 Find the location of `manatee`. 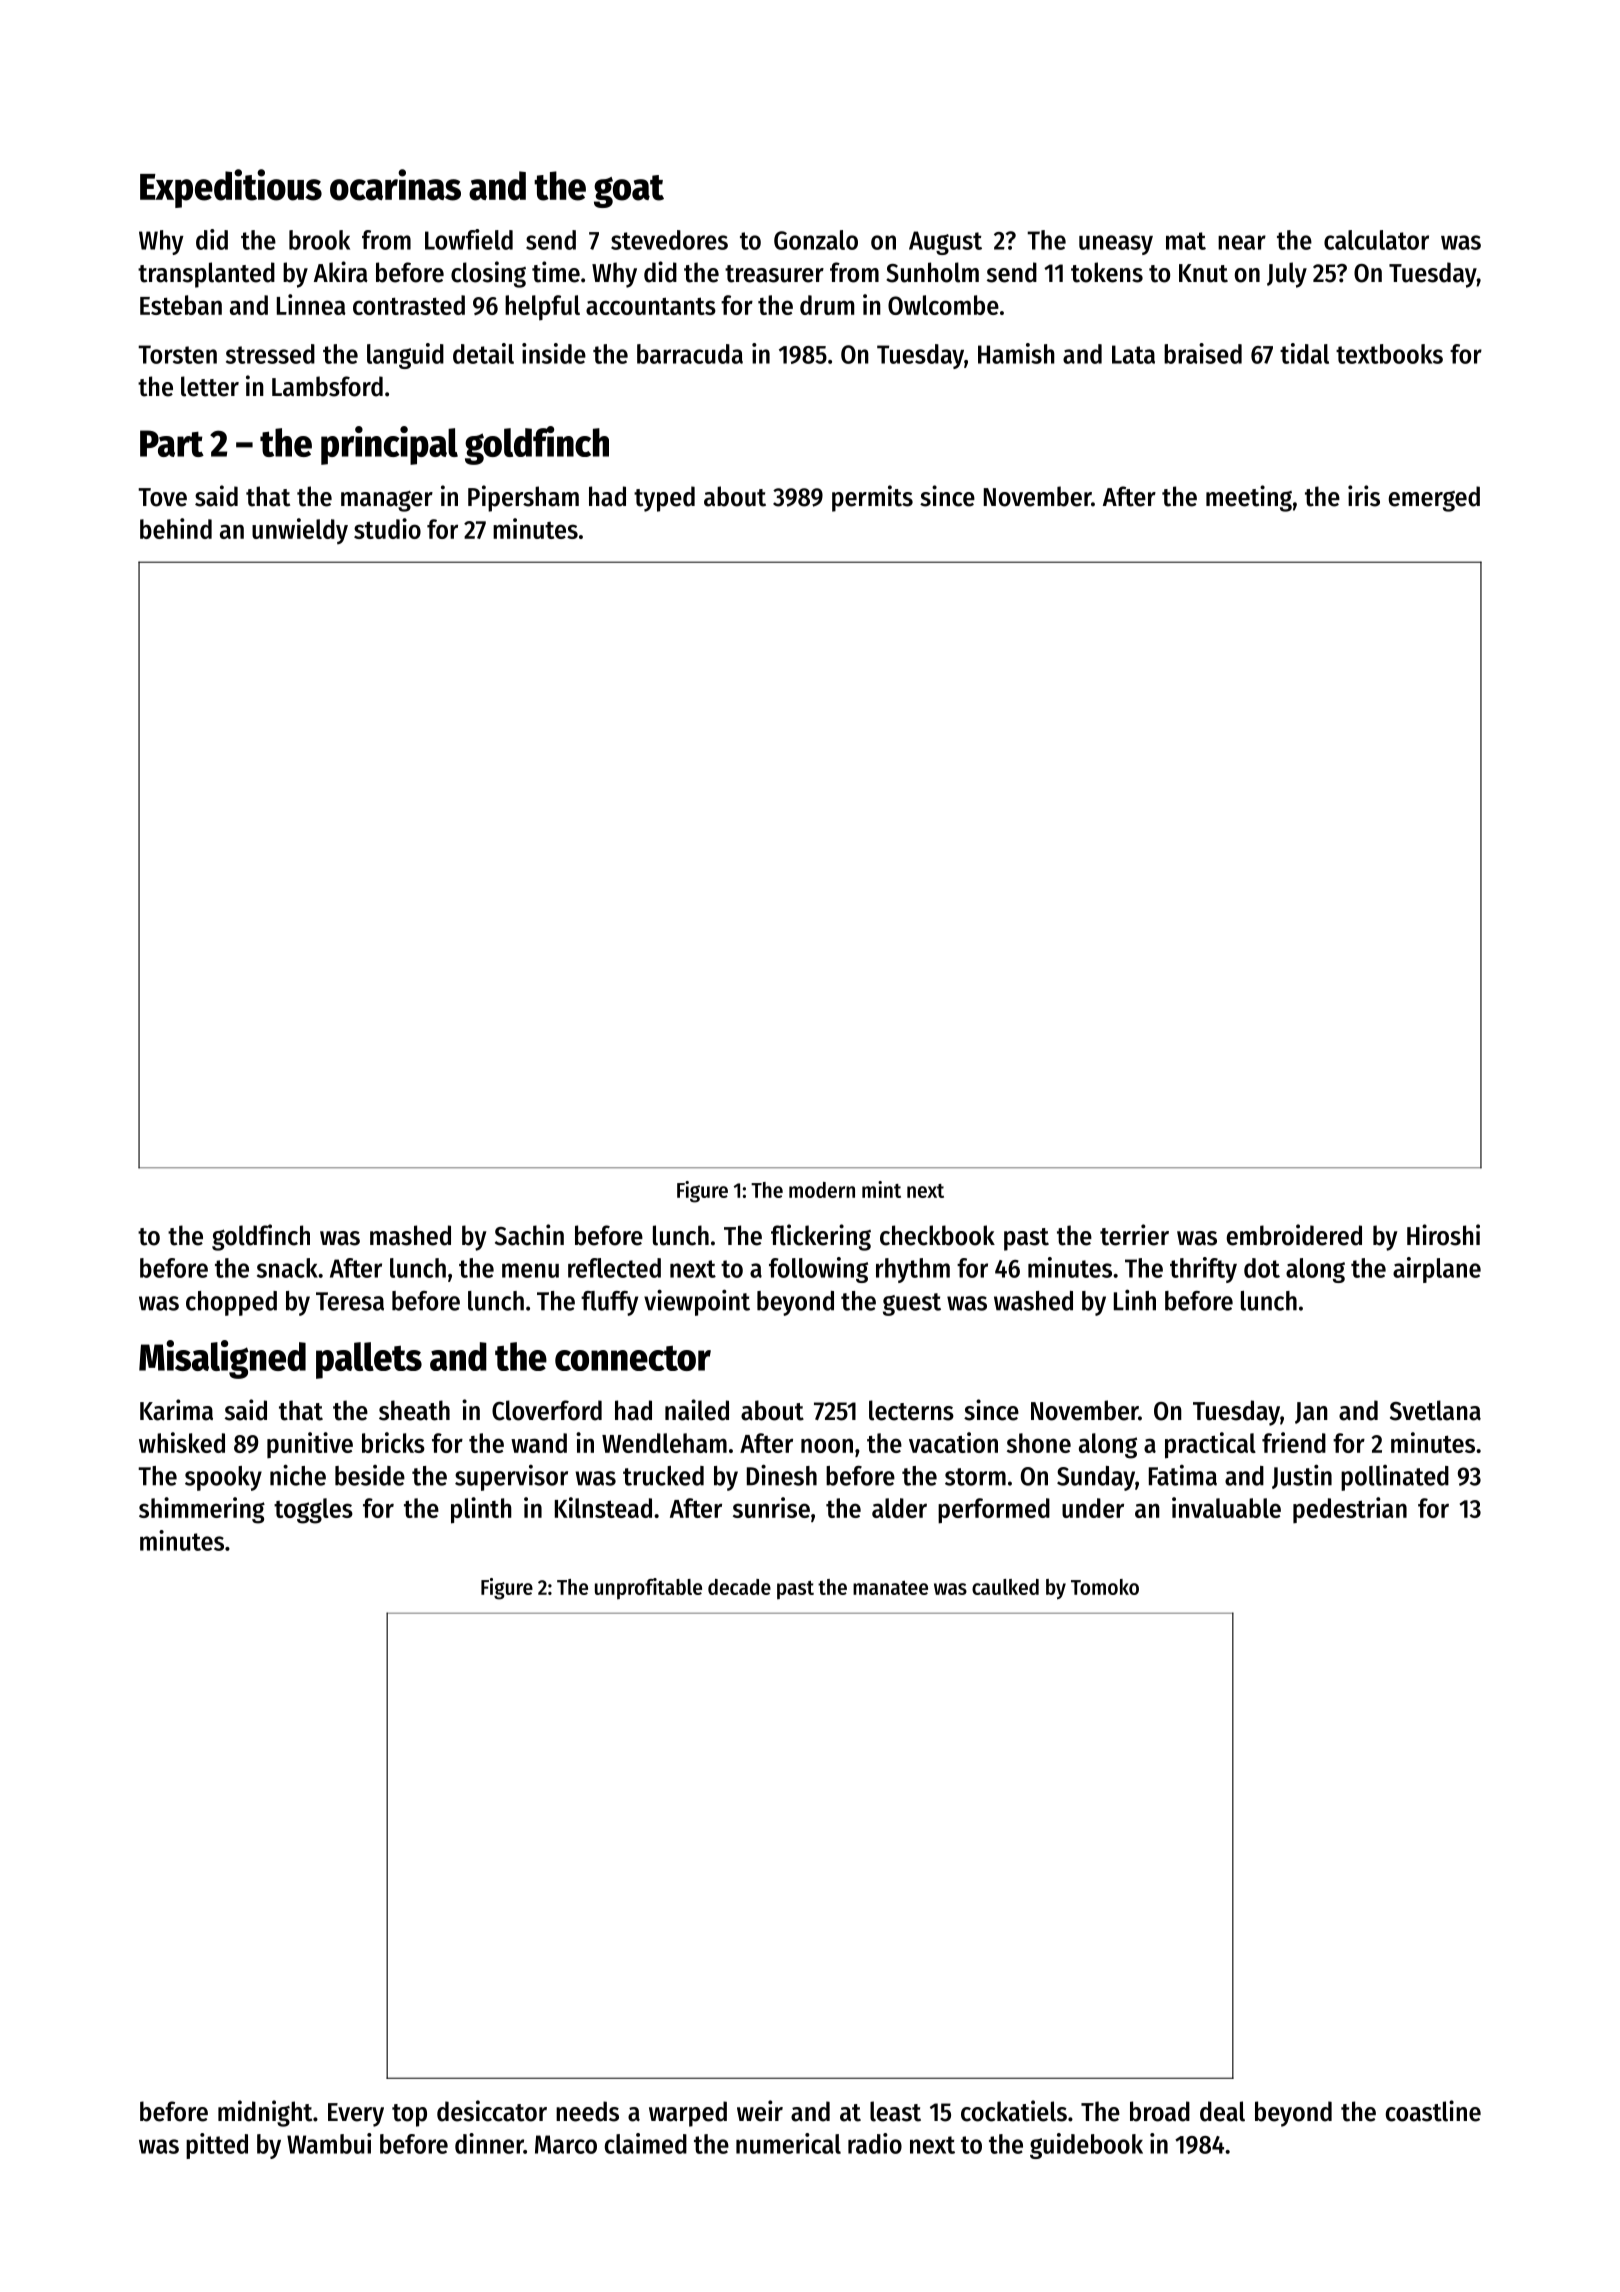

manatee is located at coordinates (890, 1588).
